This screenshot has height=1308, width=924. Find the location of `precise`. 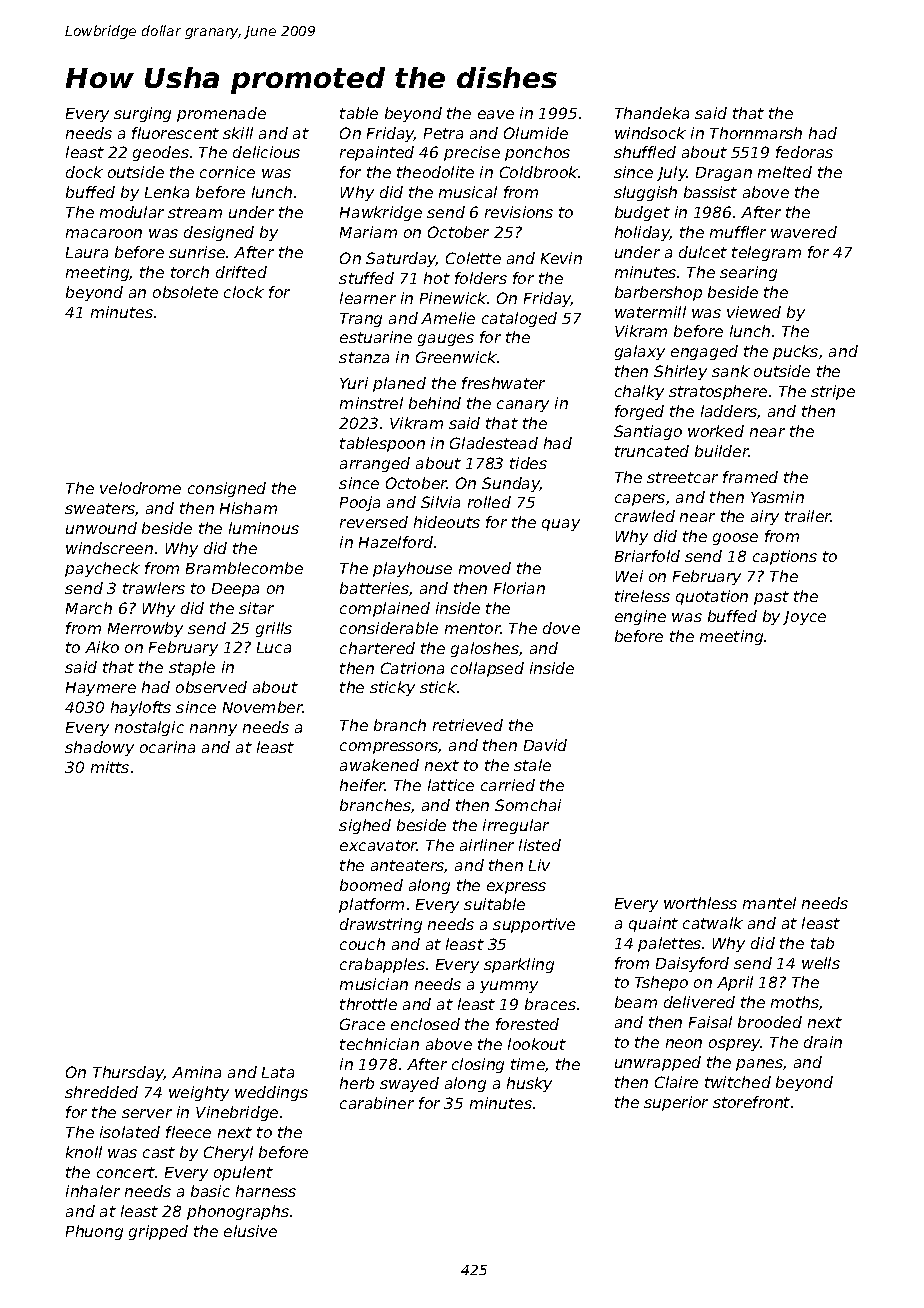

precise is located at coordinates (472, 153).
